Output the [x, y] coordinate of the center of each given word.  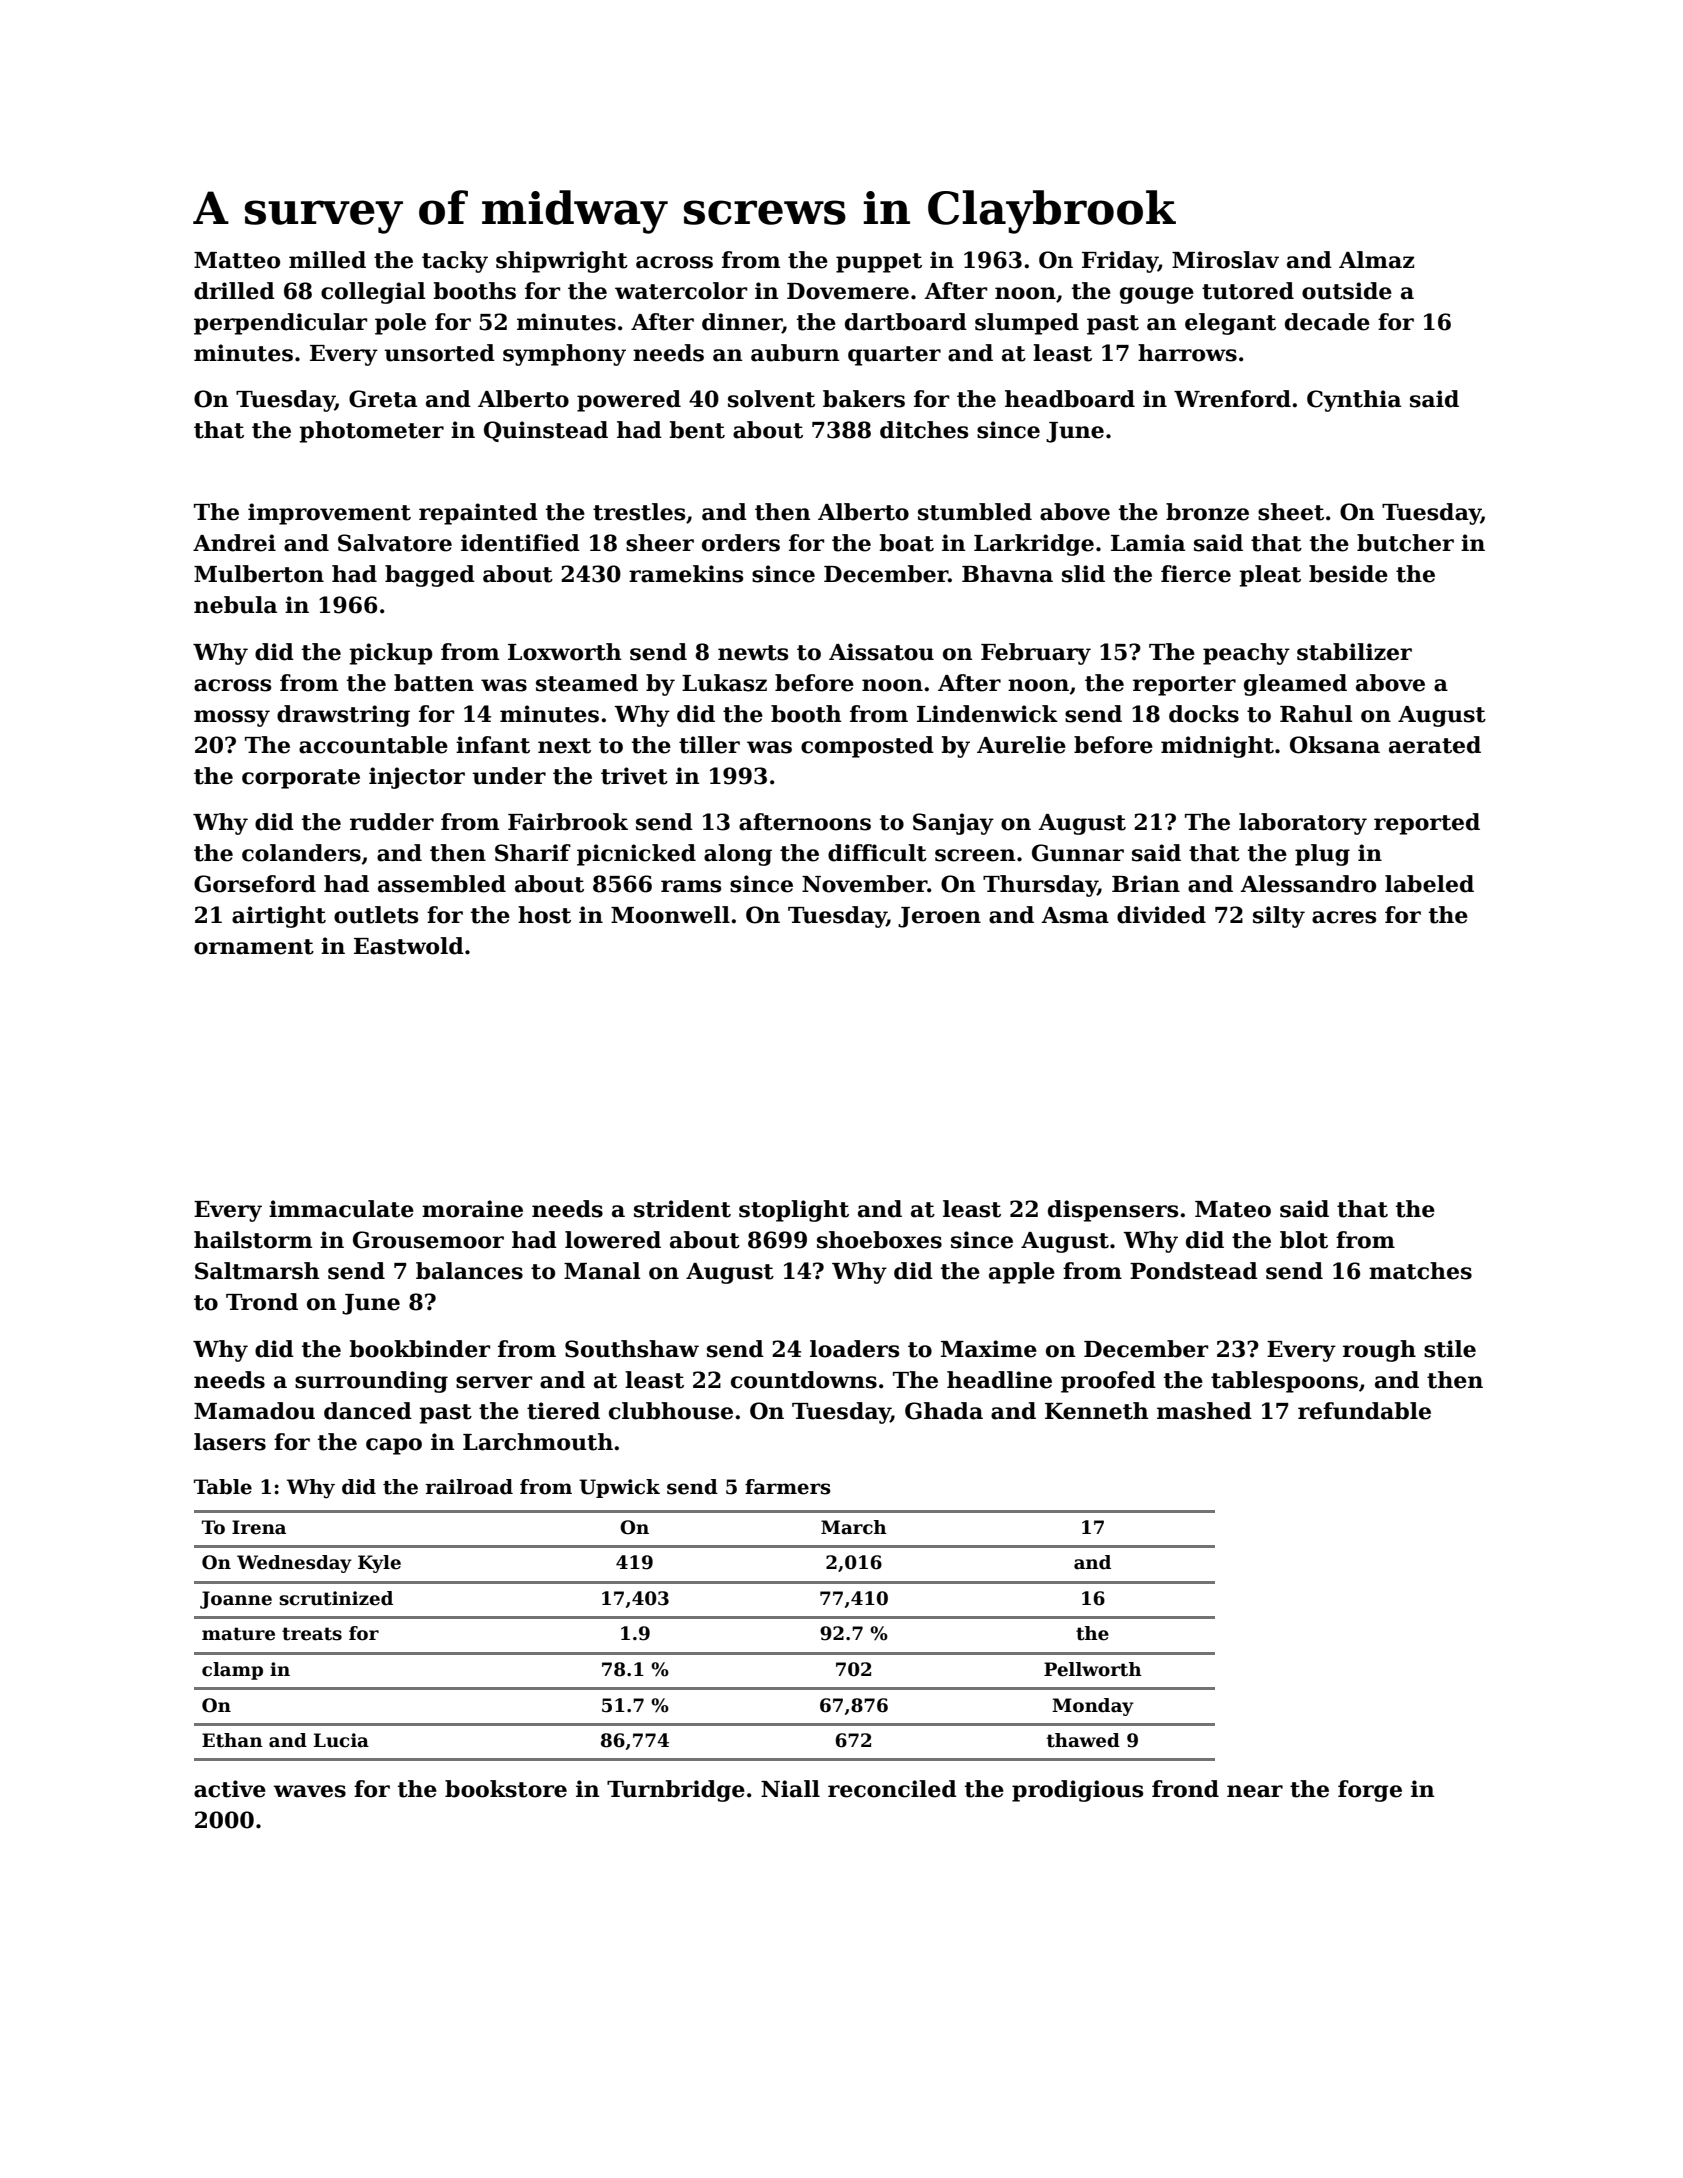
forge [1370, 1791]
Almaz [1376, 260]
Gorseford [255, 884]
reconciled [892, 1789]
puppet [879, 263]
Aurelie [1021, 745]
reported [1427, 824]
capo [394, 1446]
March [854, 1527]
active [230, 1789]
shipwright [562, 262]
